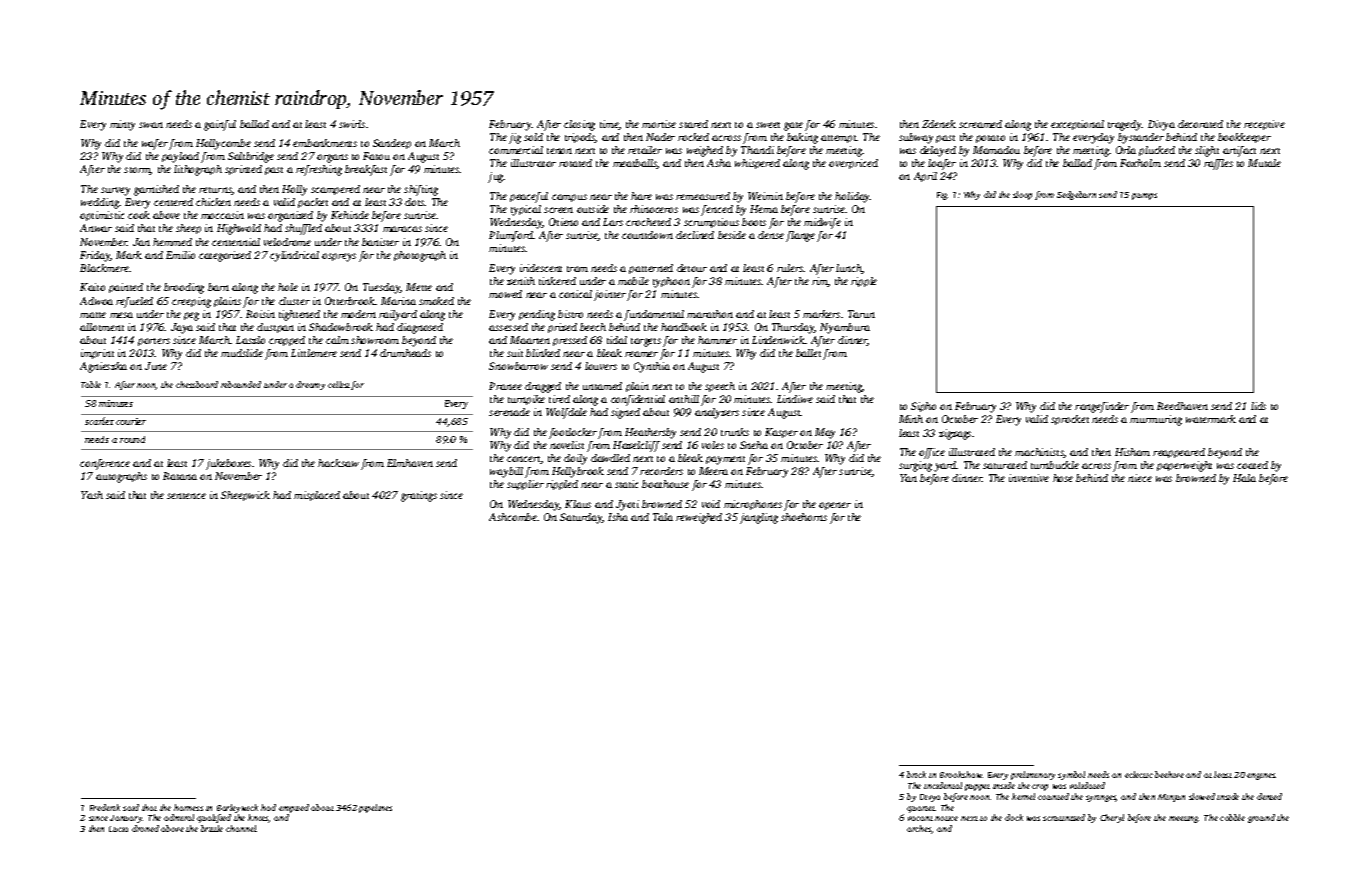 Image resolution: width=1372 pixels, height=887 pixels. Describe the element at coordinates (778, 340) in the page. I see `Lindenwick` at that location.
